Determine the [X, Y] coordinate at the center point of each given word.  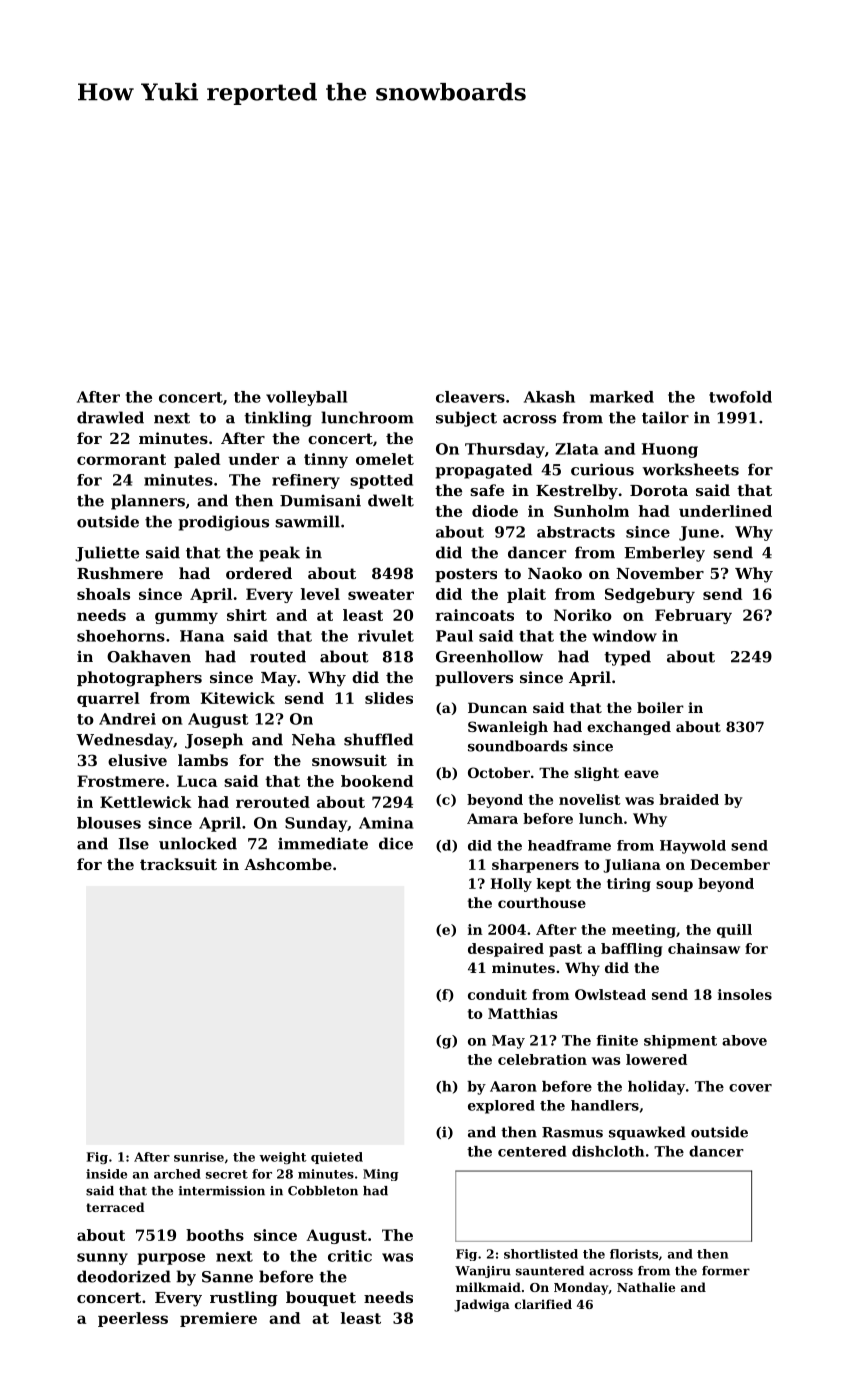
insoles [745, 994]
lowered [656, 1059]
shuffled [378, 739]
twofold [740, 397]
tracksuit [178, 864]
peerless [133, 1319]
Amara [492, 818]
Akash [549, 397]
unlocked [198, 843]
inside [106, 1174]
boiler [660, 707]
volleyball [306, 398]
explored [501, 1107]
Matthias [523, 1013]
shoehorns [121, 636]
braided [689, 799]
